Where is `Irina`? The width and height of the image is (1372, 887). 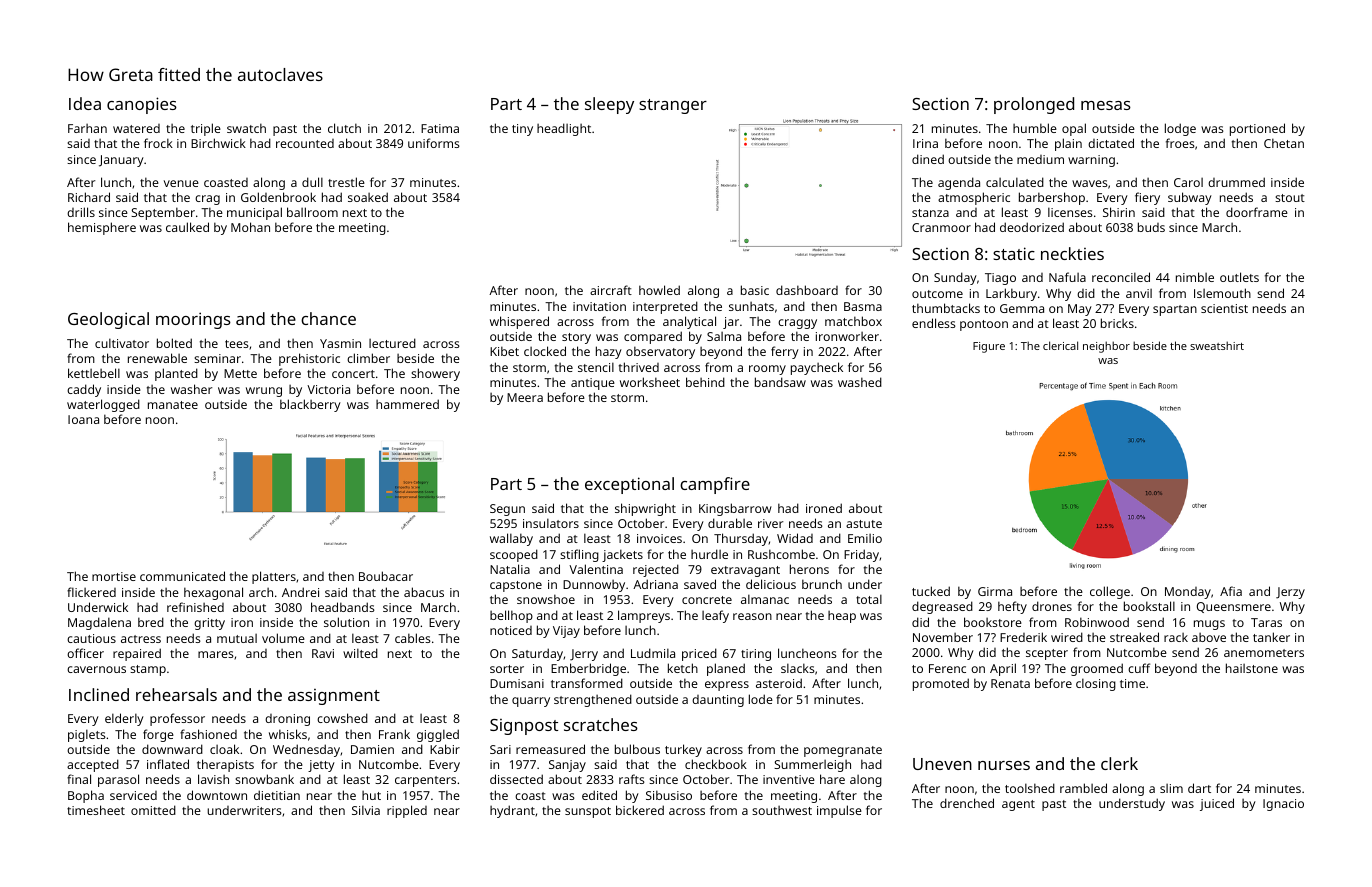 Irina is located at coordinates (925, 143).
